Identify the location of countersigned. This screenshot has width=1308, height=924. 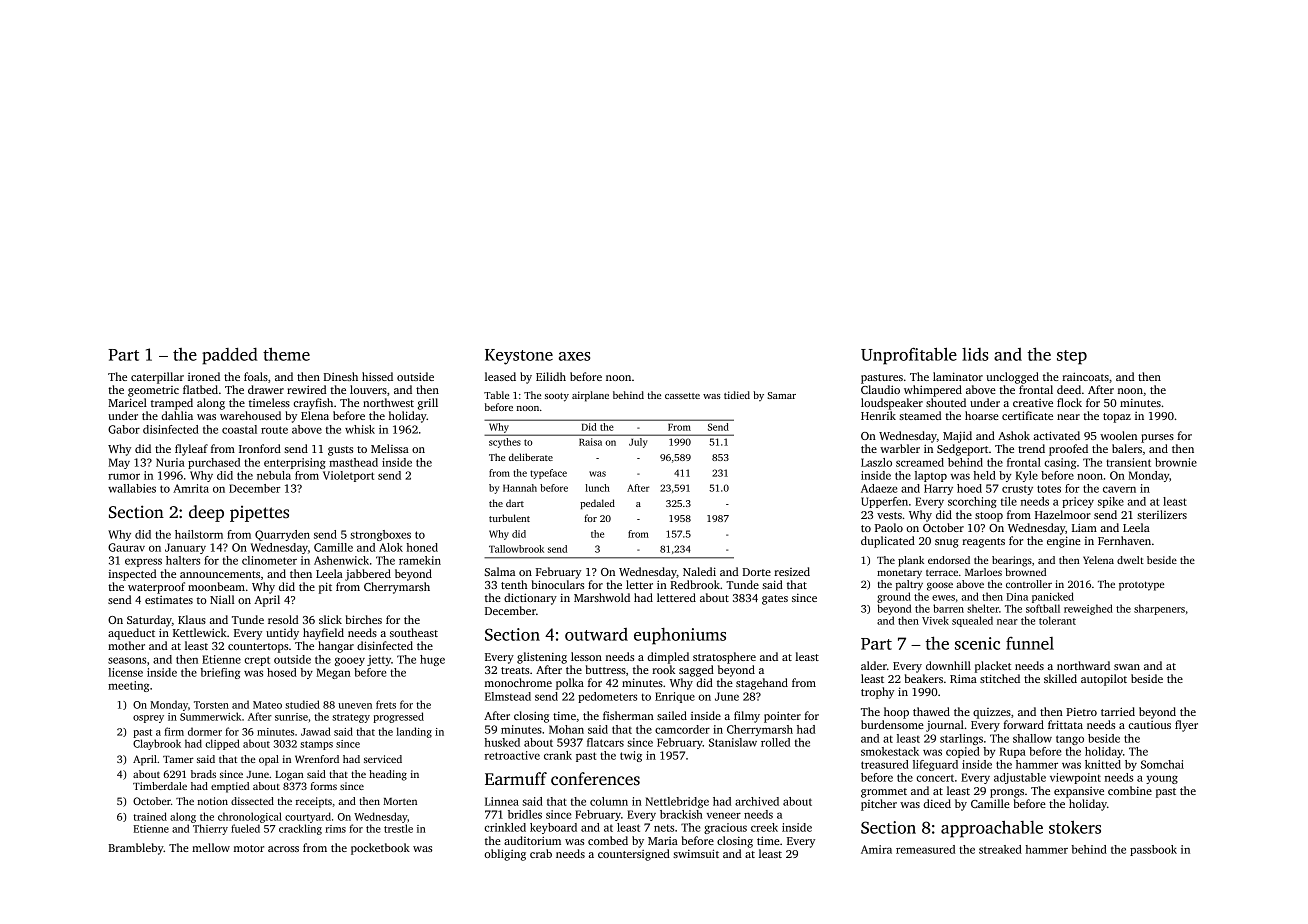
(634, 855).
